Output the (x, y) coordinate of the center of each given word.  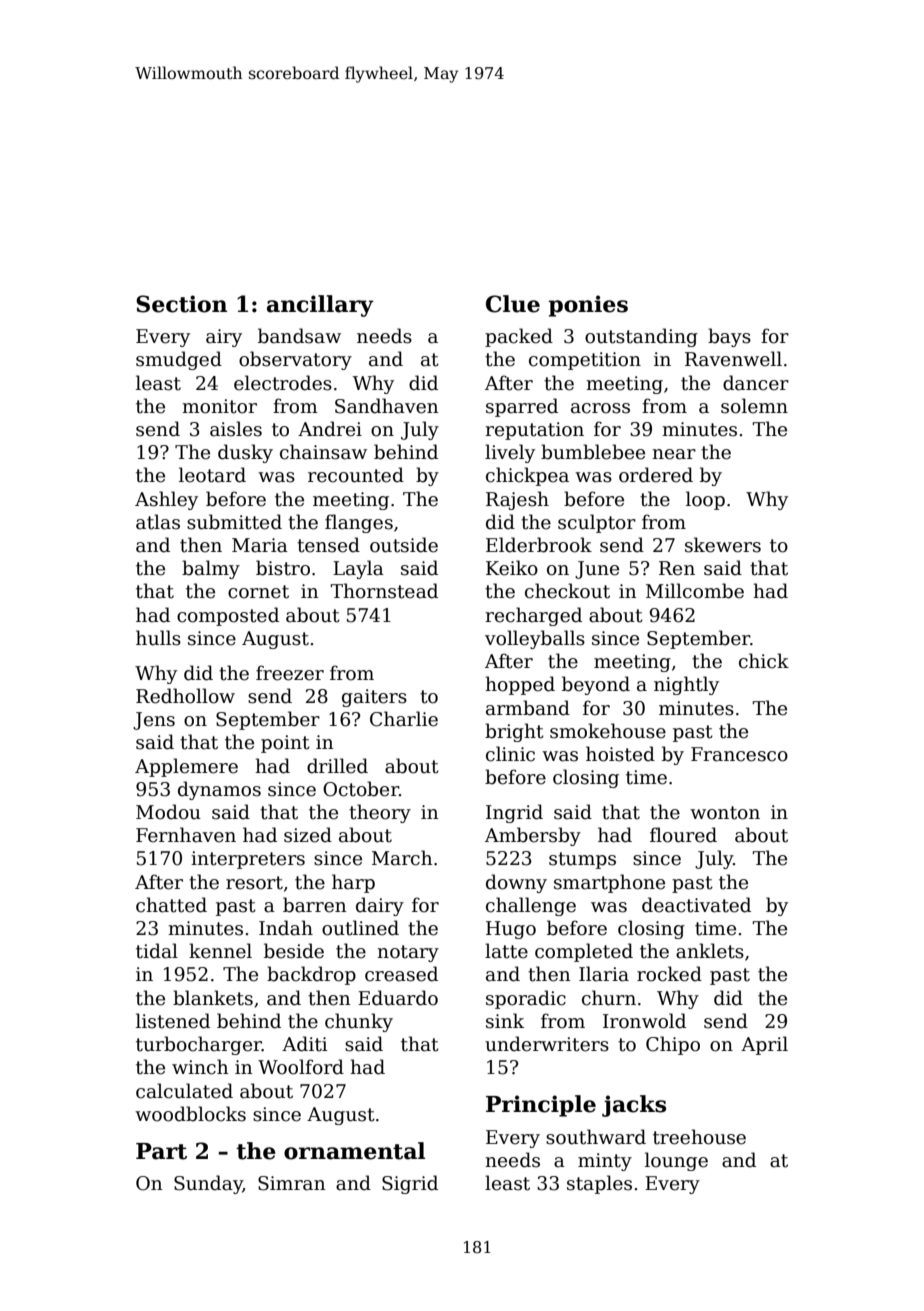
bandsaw (299, 336)
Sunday (208, 1184)
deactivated (696, 905)
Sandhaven (387, 406)
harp (353, 883)
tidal (157, 951)
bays (729, 337)
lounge (676, 1161)
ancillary (320, 306)
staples (599, 1184)
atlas (158, 522)
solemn (754, 406)
